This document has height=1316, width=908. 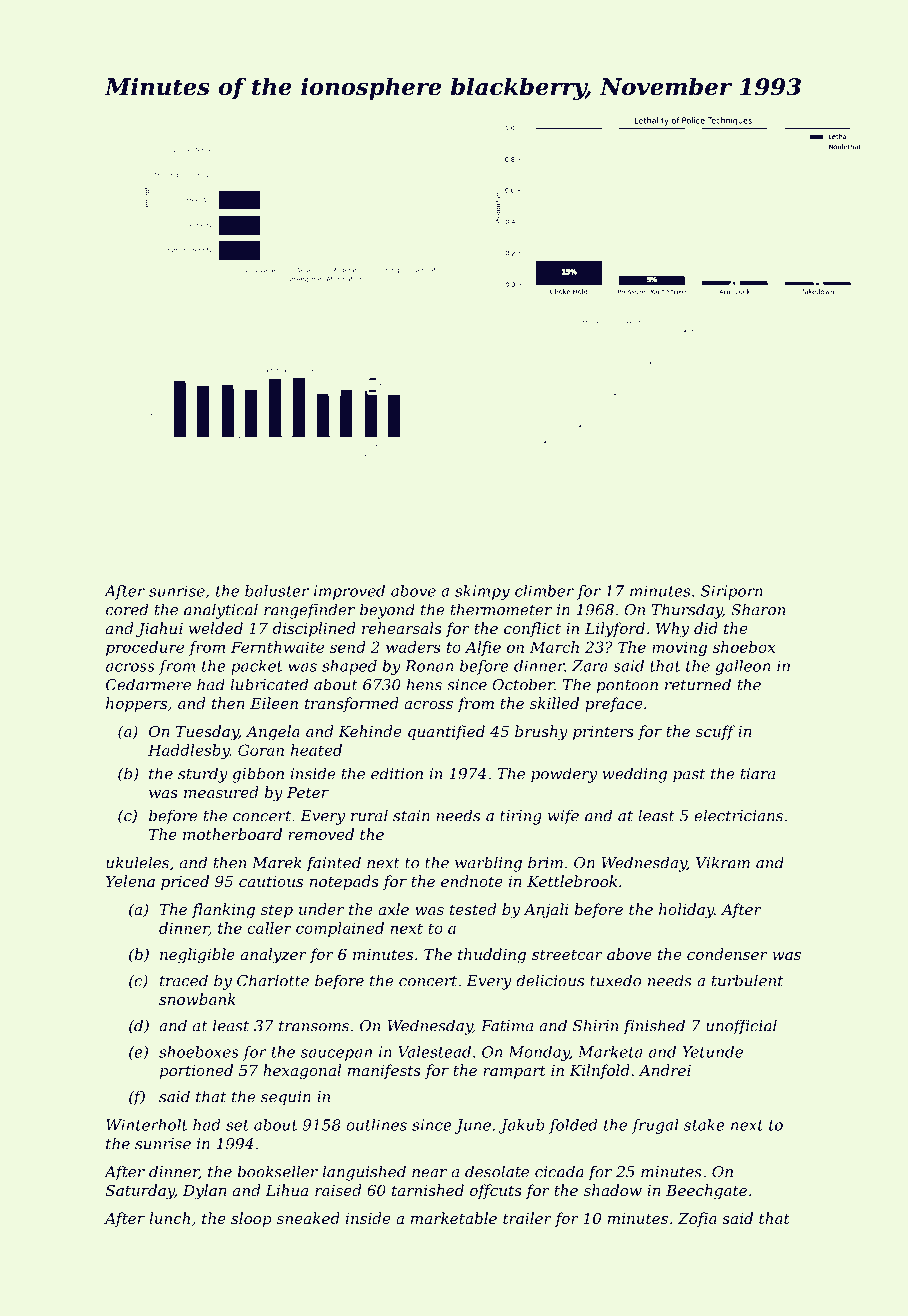 What do you see at coordinates (527, 1218) in the document?
I see `trailer` at bounding box center [527, 1218].
